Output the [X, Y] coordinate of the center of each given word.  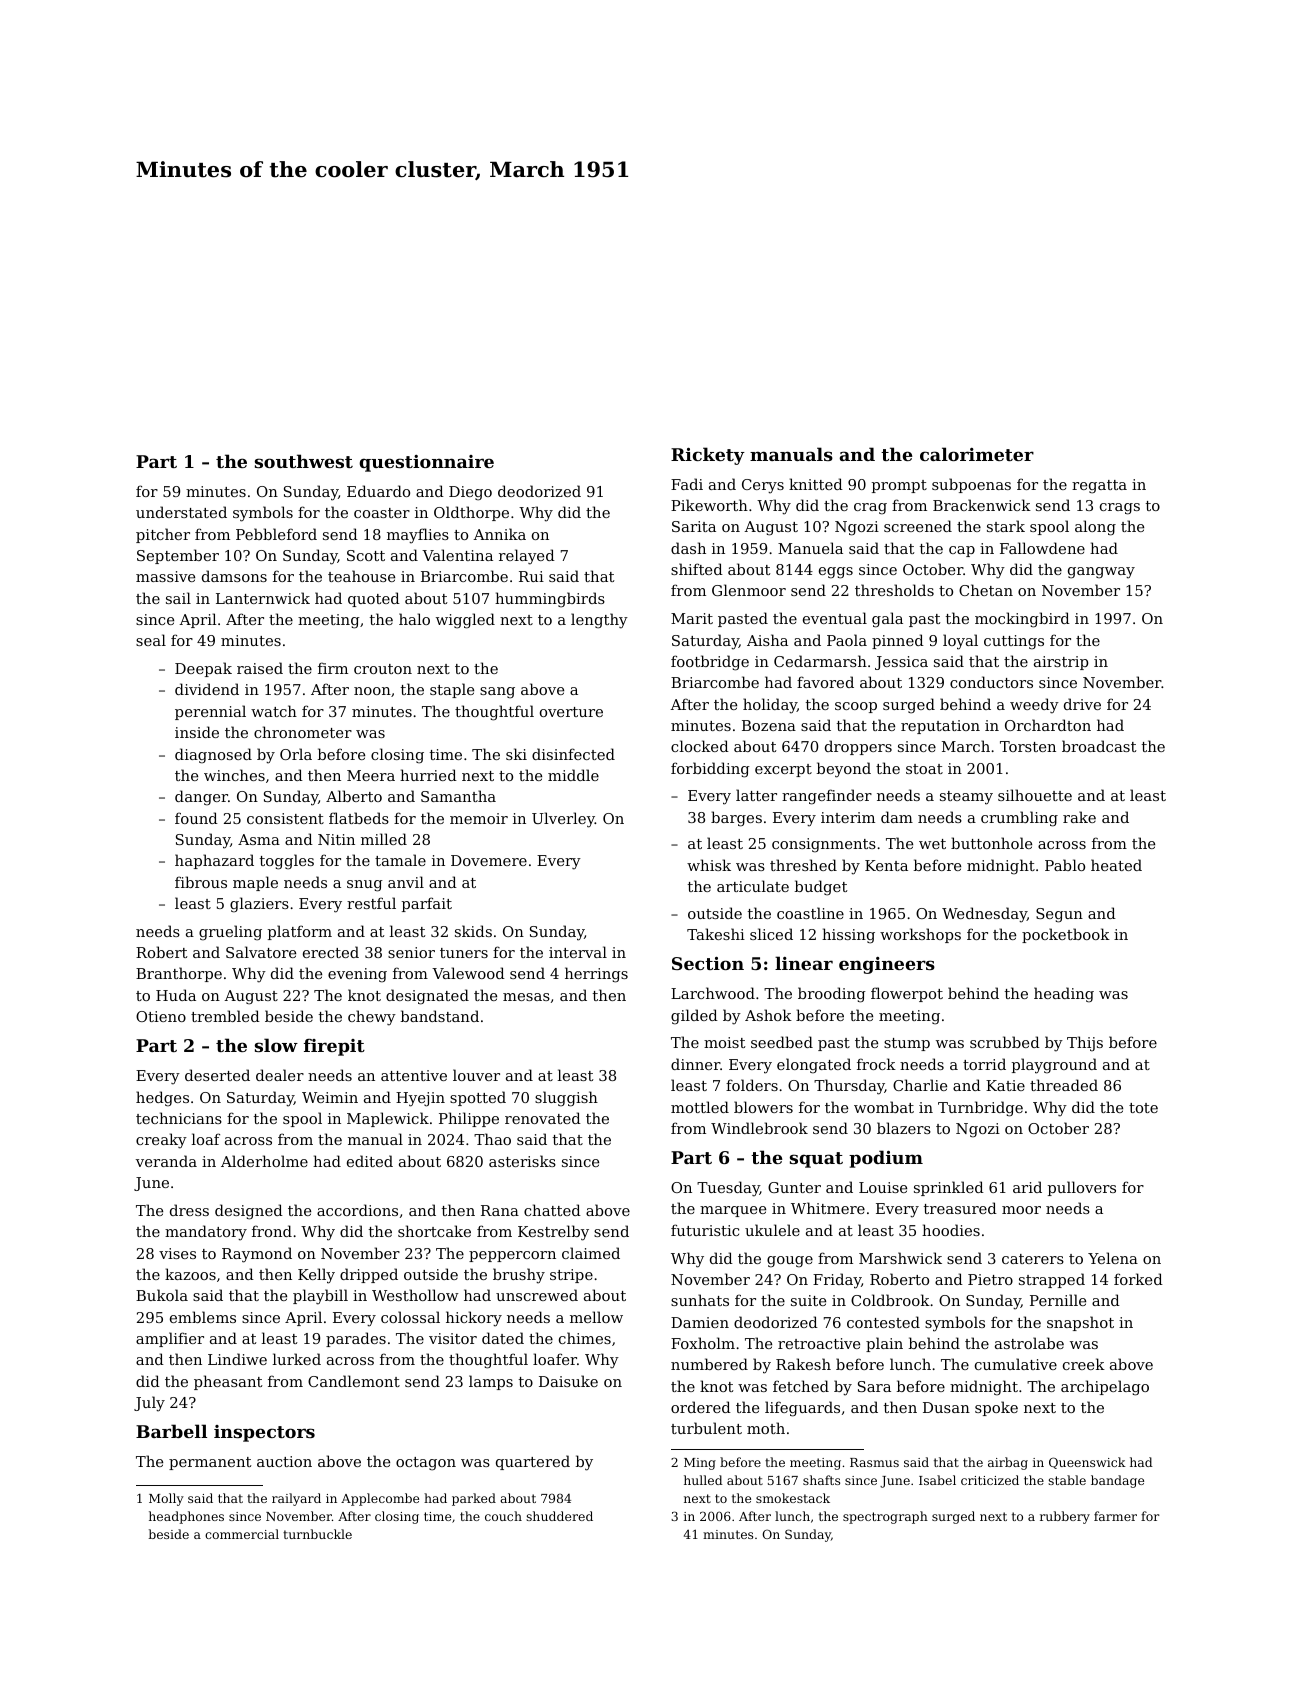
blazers [904, 1128]
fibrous [201, 882]
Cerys [763, 486]
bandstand [440, 1016]
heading [1064, 995]
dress [189, 1210]
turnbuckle [317, 1534]
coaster [382, 513]
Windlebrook [759, 1128]
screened [918, 526]
